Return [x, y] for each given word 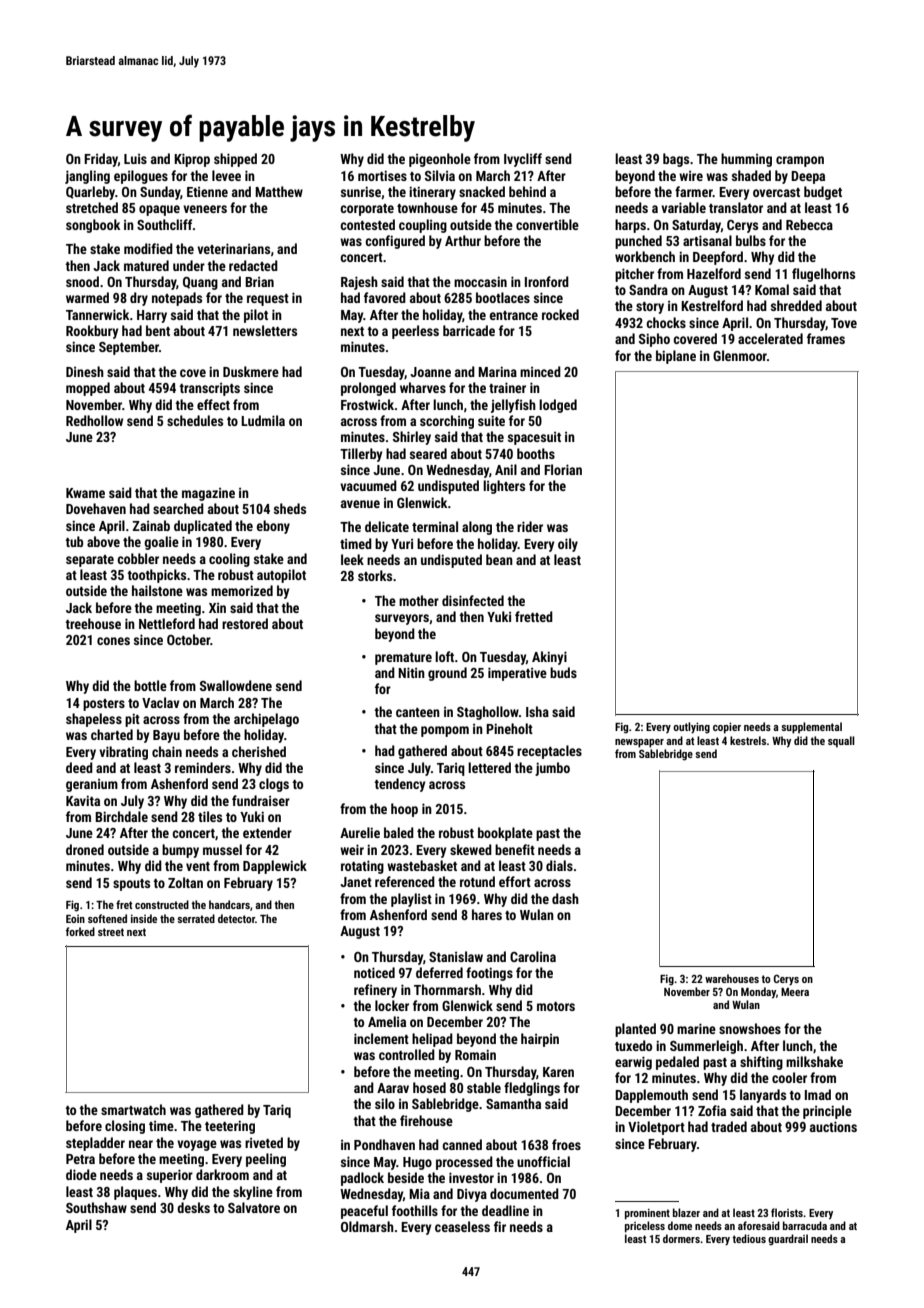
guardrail [788, 1239]
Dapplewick [275, 867]
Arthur [463, 240]
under [189, 265]
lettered [489, 767]
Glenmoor [740, 355]
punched [638, 242]
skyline [253, 1193]
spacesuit [534, 438]
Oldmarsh [367, 1226]
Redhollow [94, 420]
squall [841, 742]
